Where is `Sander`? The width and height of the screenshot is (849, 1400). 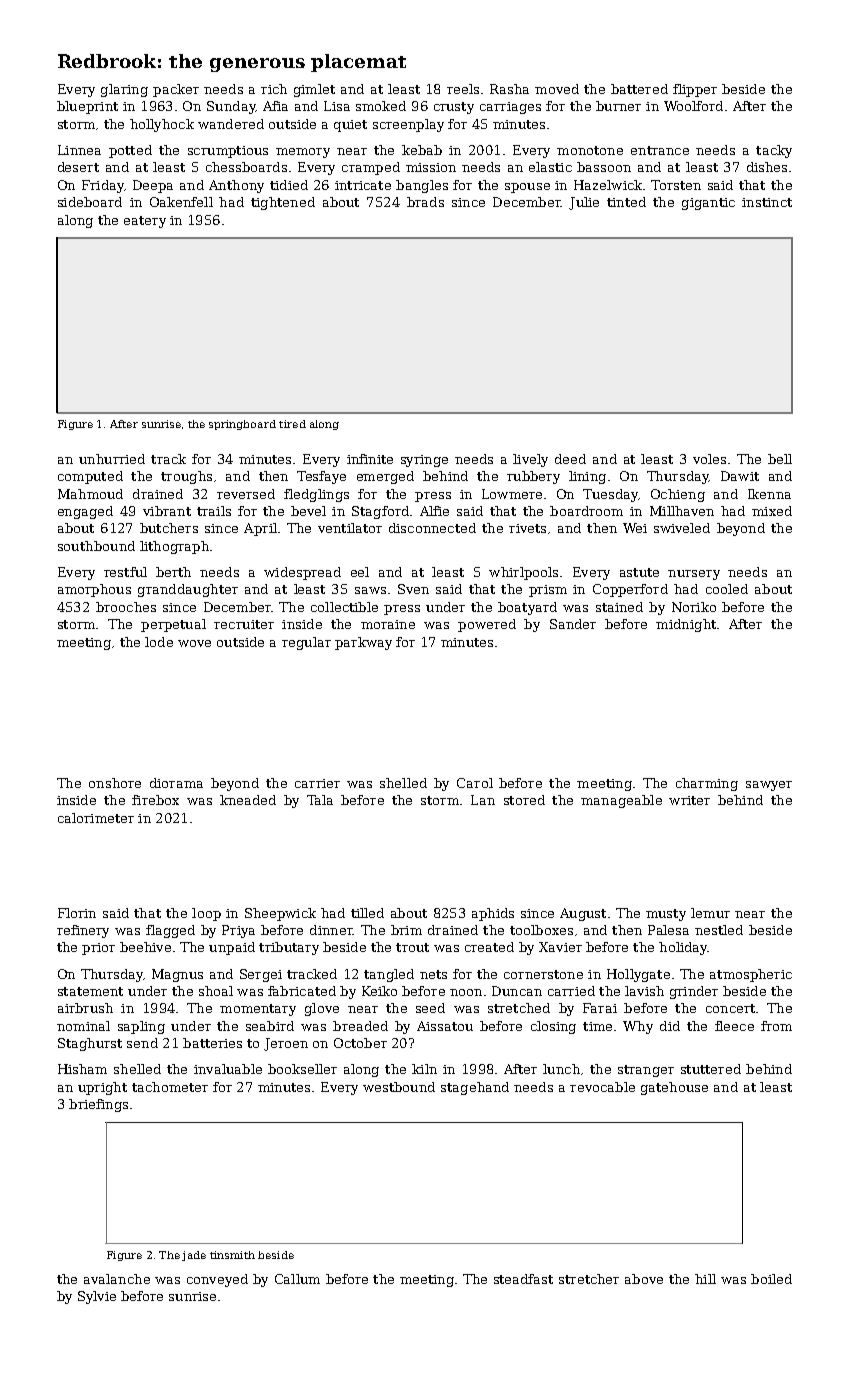
Sander is located at coordinates (573, 624).
